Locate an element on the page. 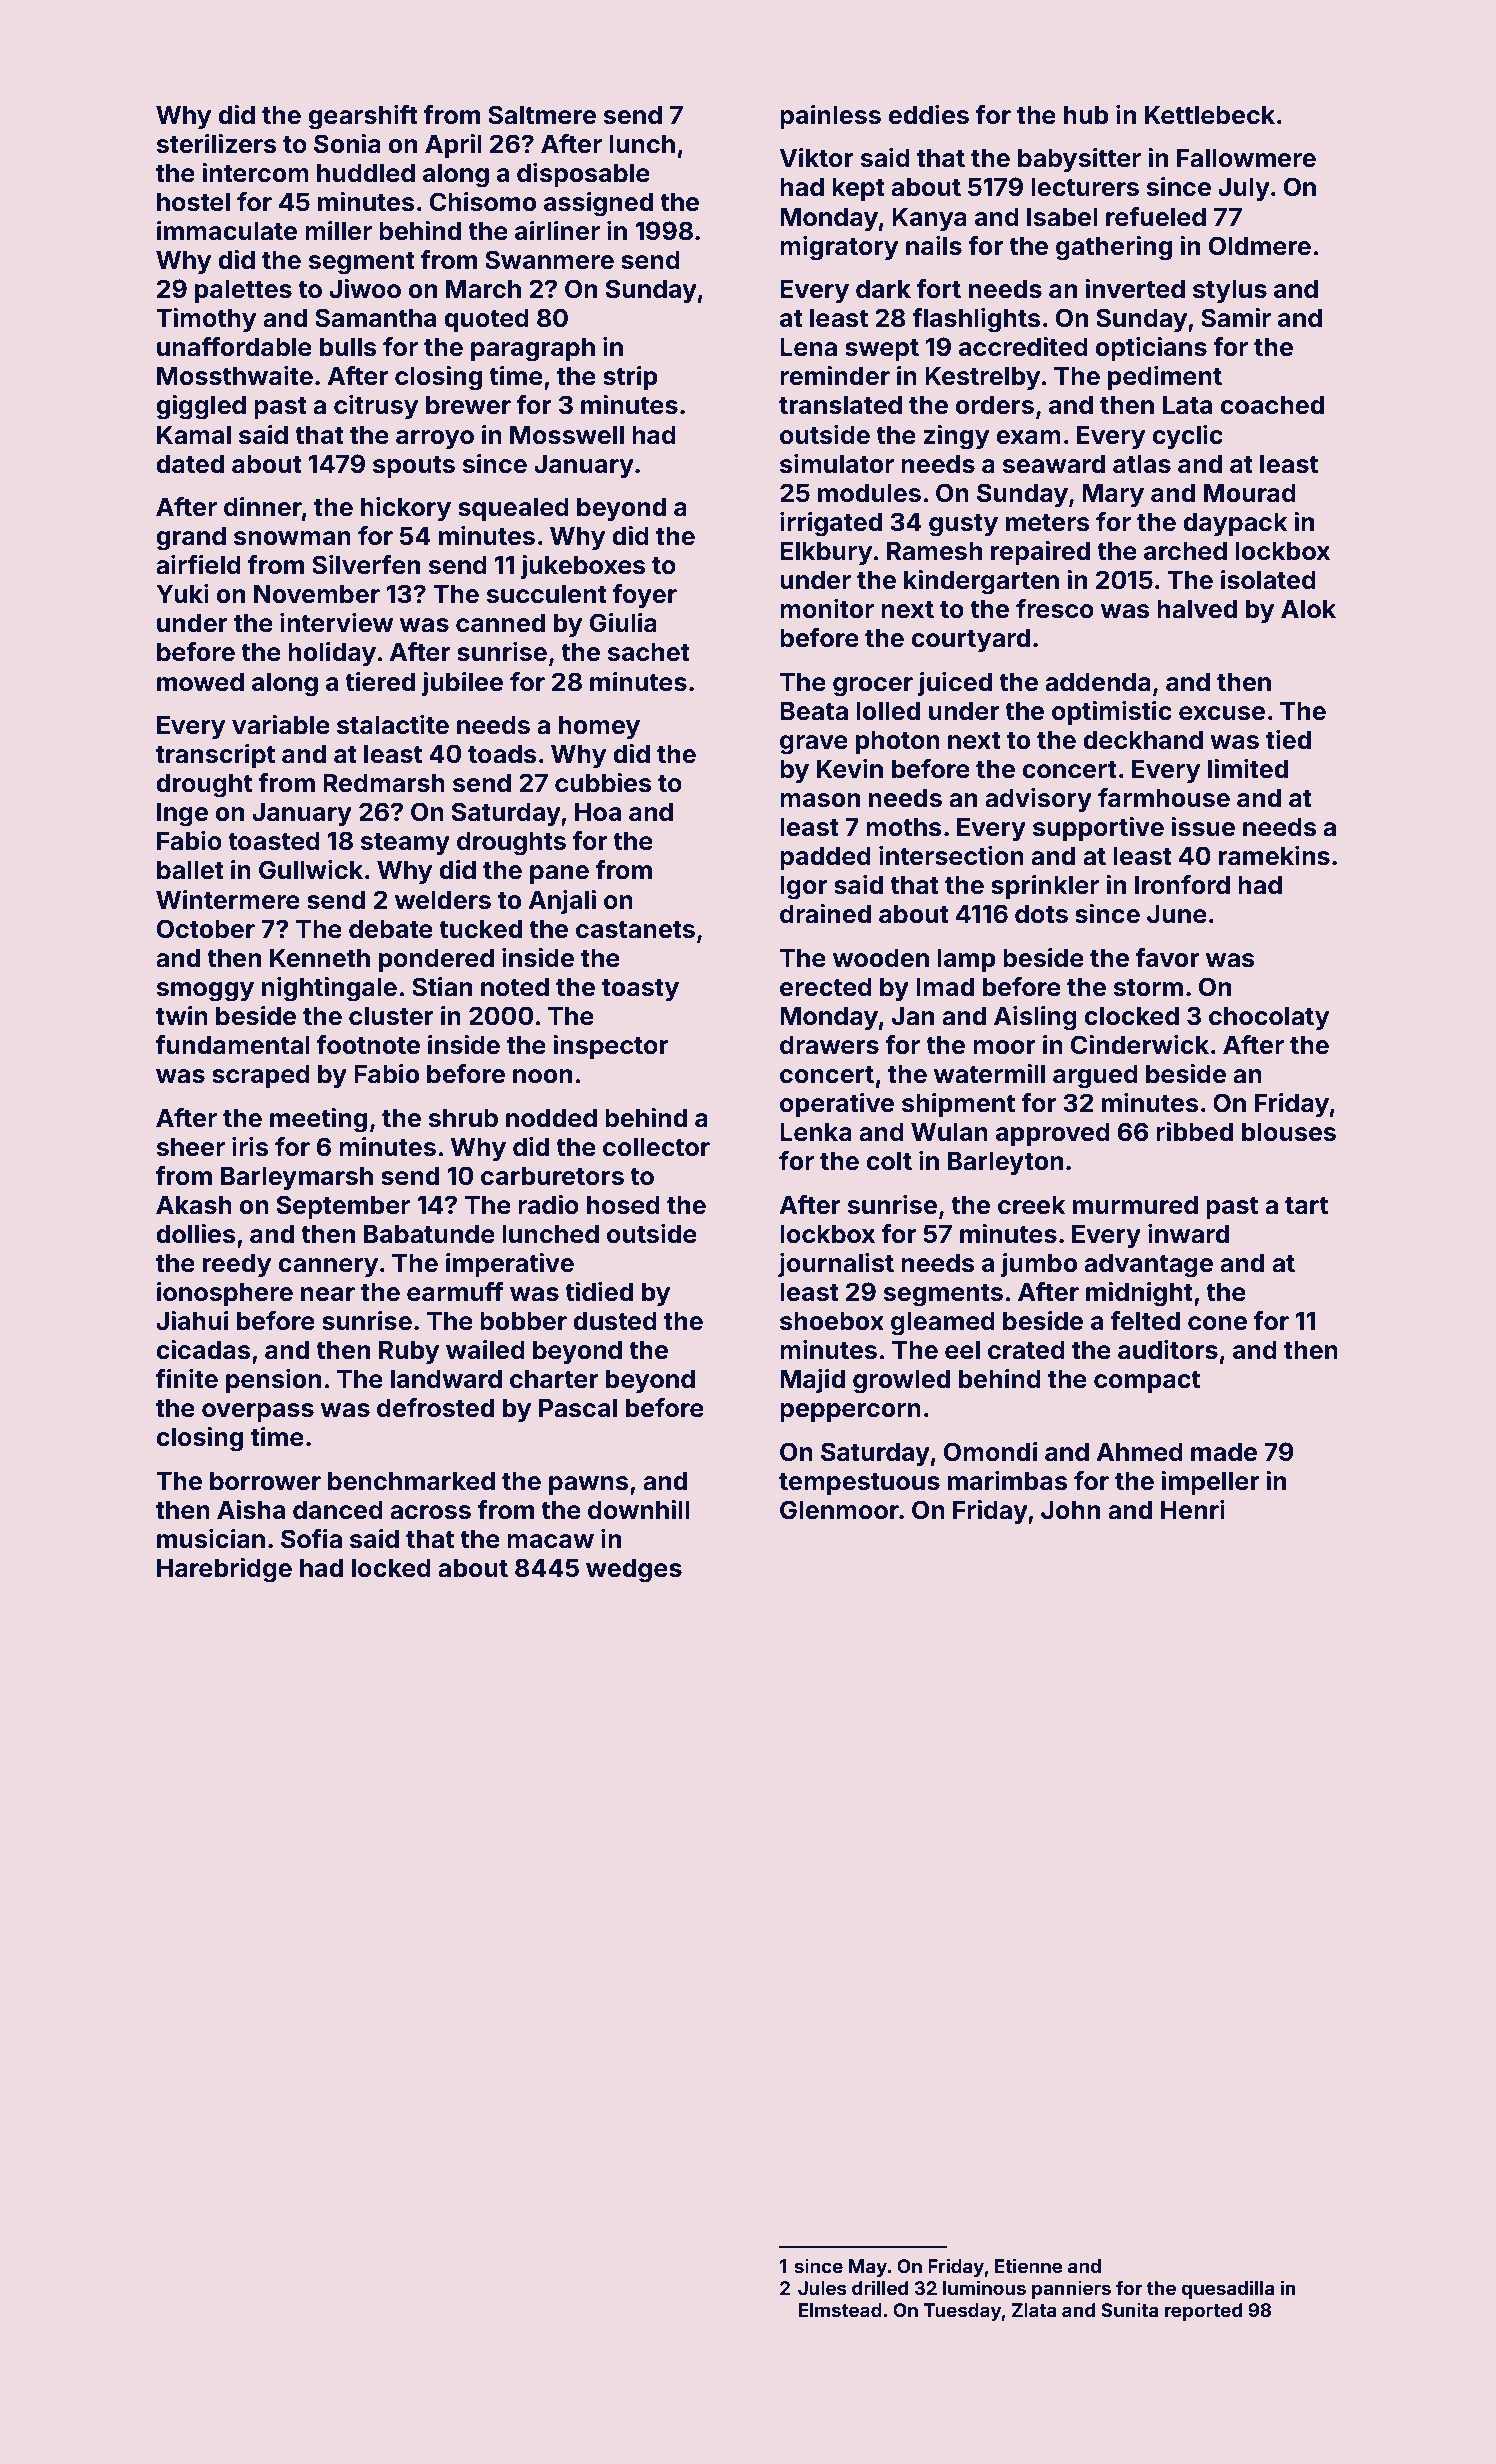 This image has width=1496, height=2464. Jules is located at coordinates (822, 2288).
